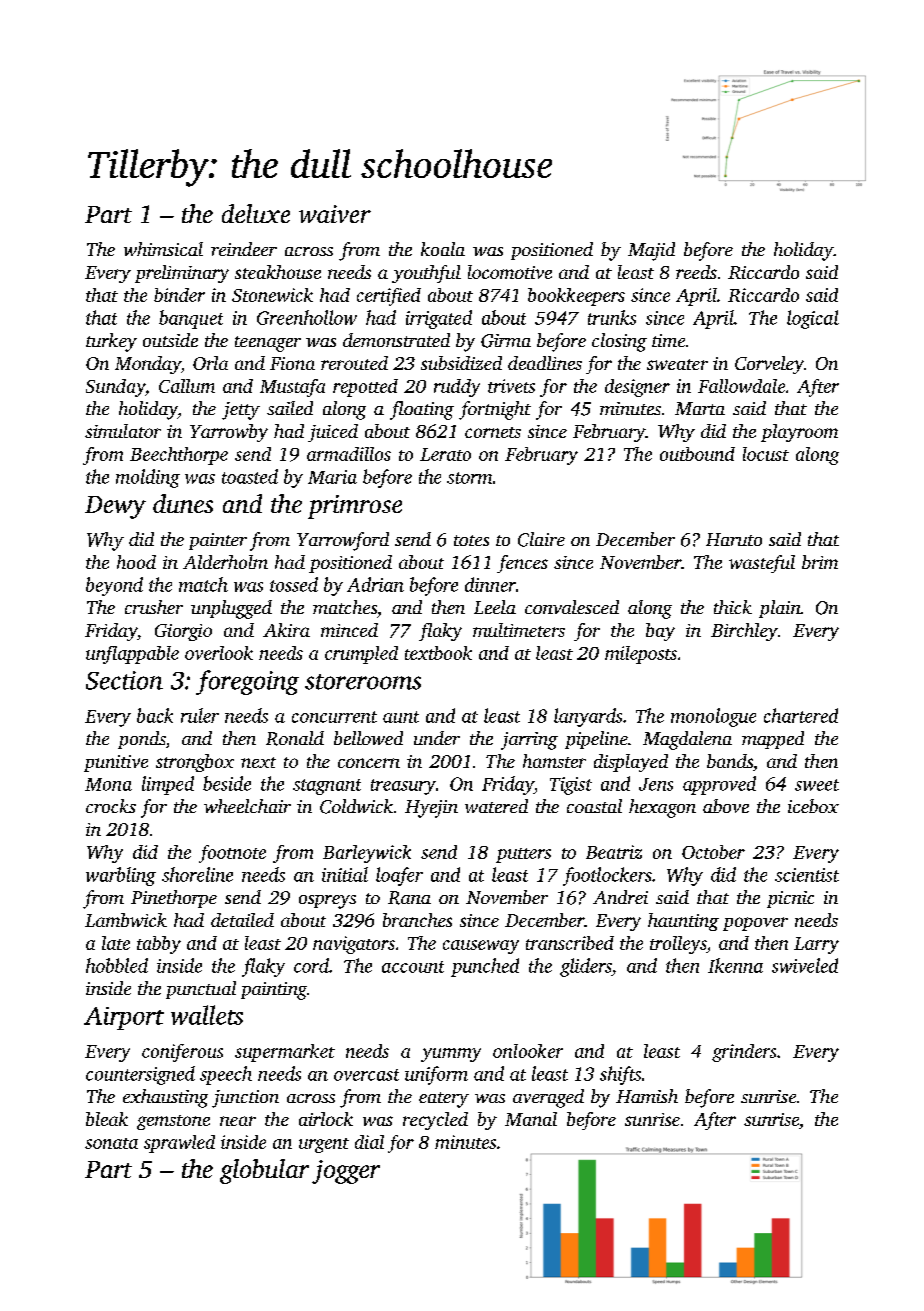 This screenshot has width=924, height=1311. Describe the element at coordinates (700, 408) in the screenshot. I see `Marta` at that location.
